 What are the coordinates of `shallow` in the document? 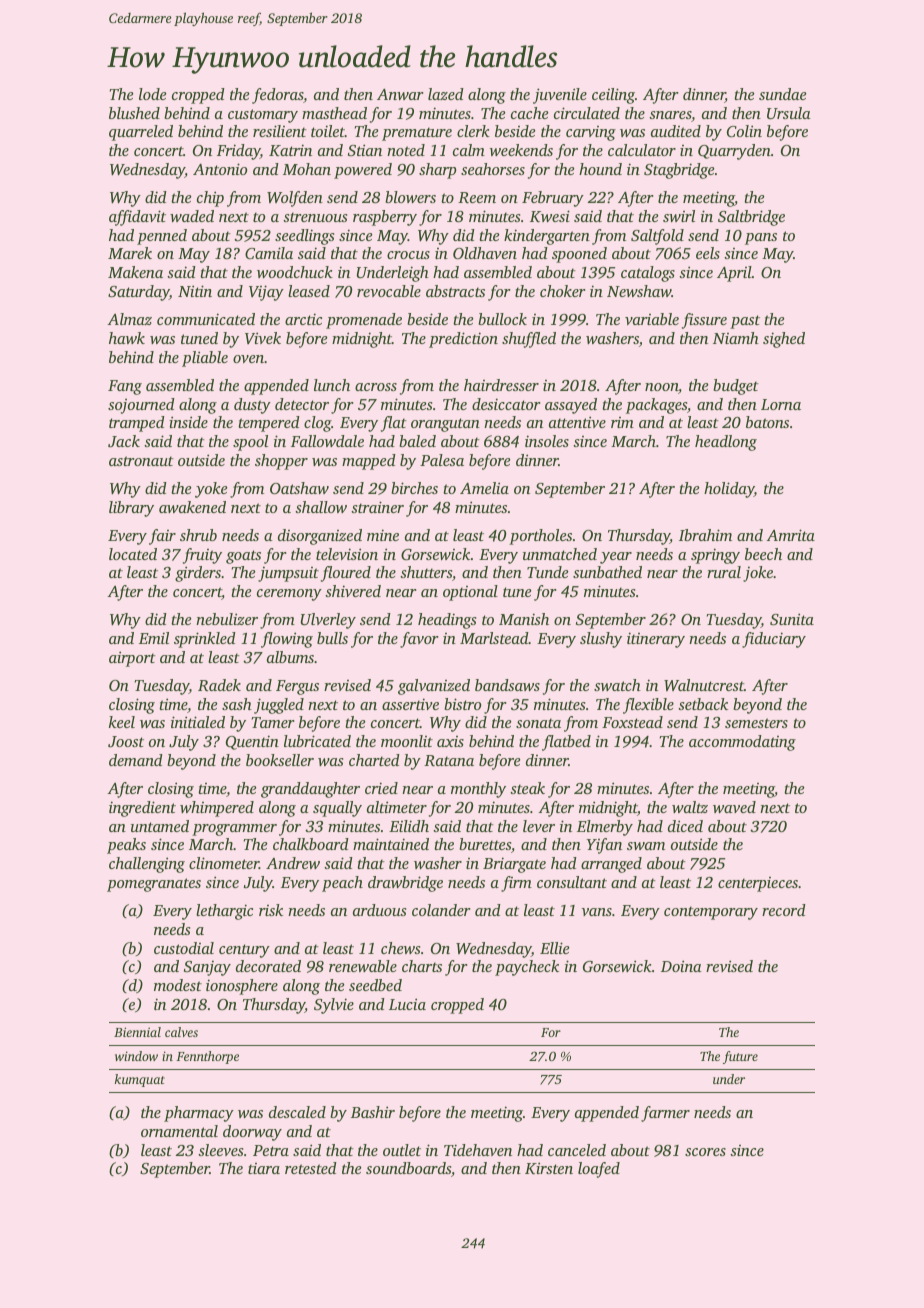 It's located at (321, 507).
